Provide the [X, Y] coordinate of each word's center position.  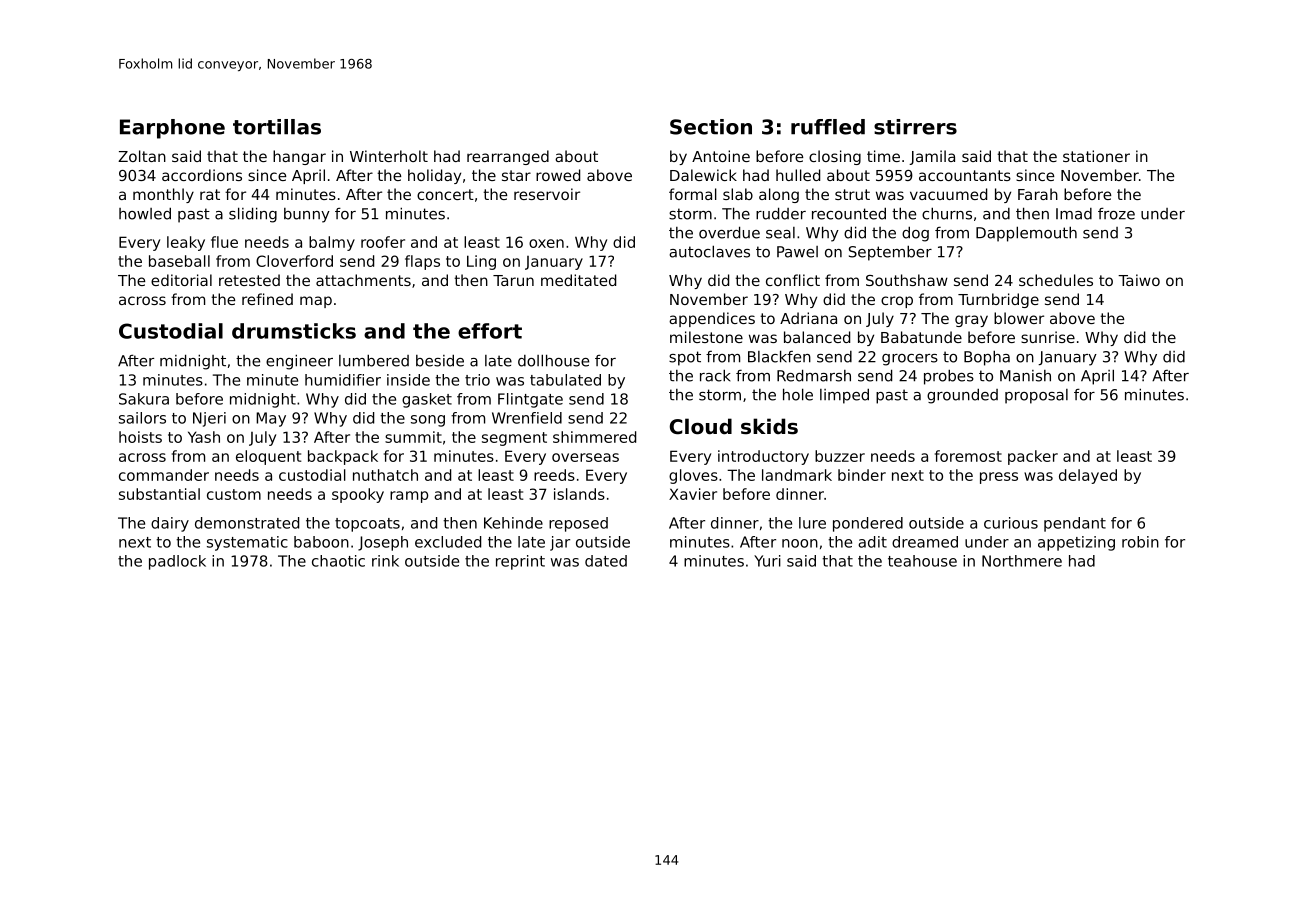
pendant [1075, 524]
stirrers [915, 127]
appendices [712, 319]
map [316, 302]
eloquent [268, 457]
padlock [177, 562]
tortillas [277, 127]
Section [711, 127]
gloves [693, 476]
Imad [1074, 214]
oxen [546, 243]
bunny [307, 215]
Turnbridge [998, 300]
